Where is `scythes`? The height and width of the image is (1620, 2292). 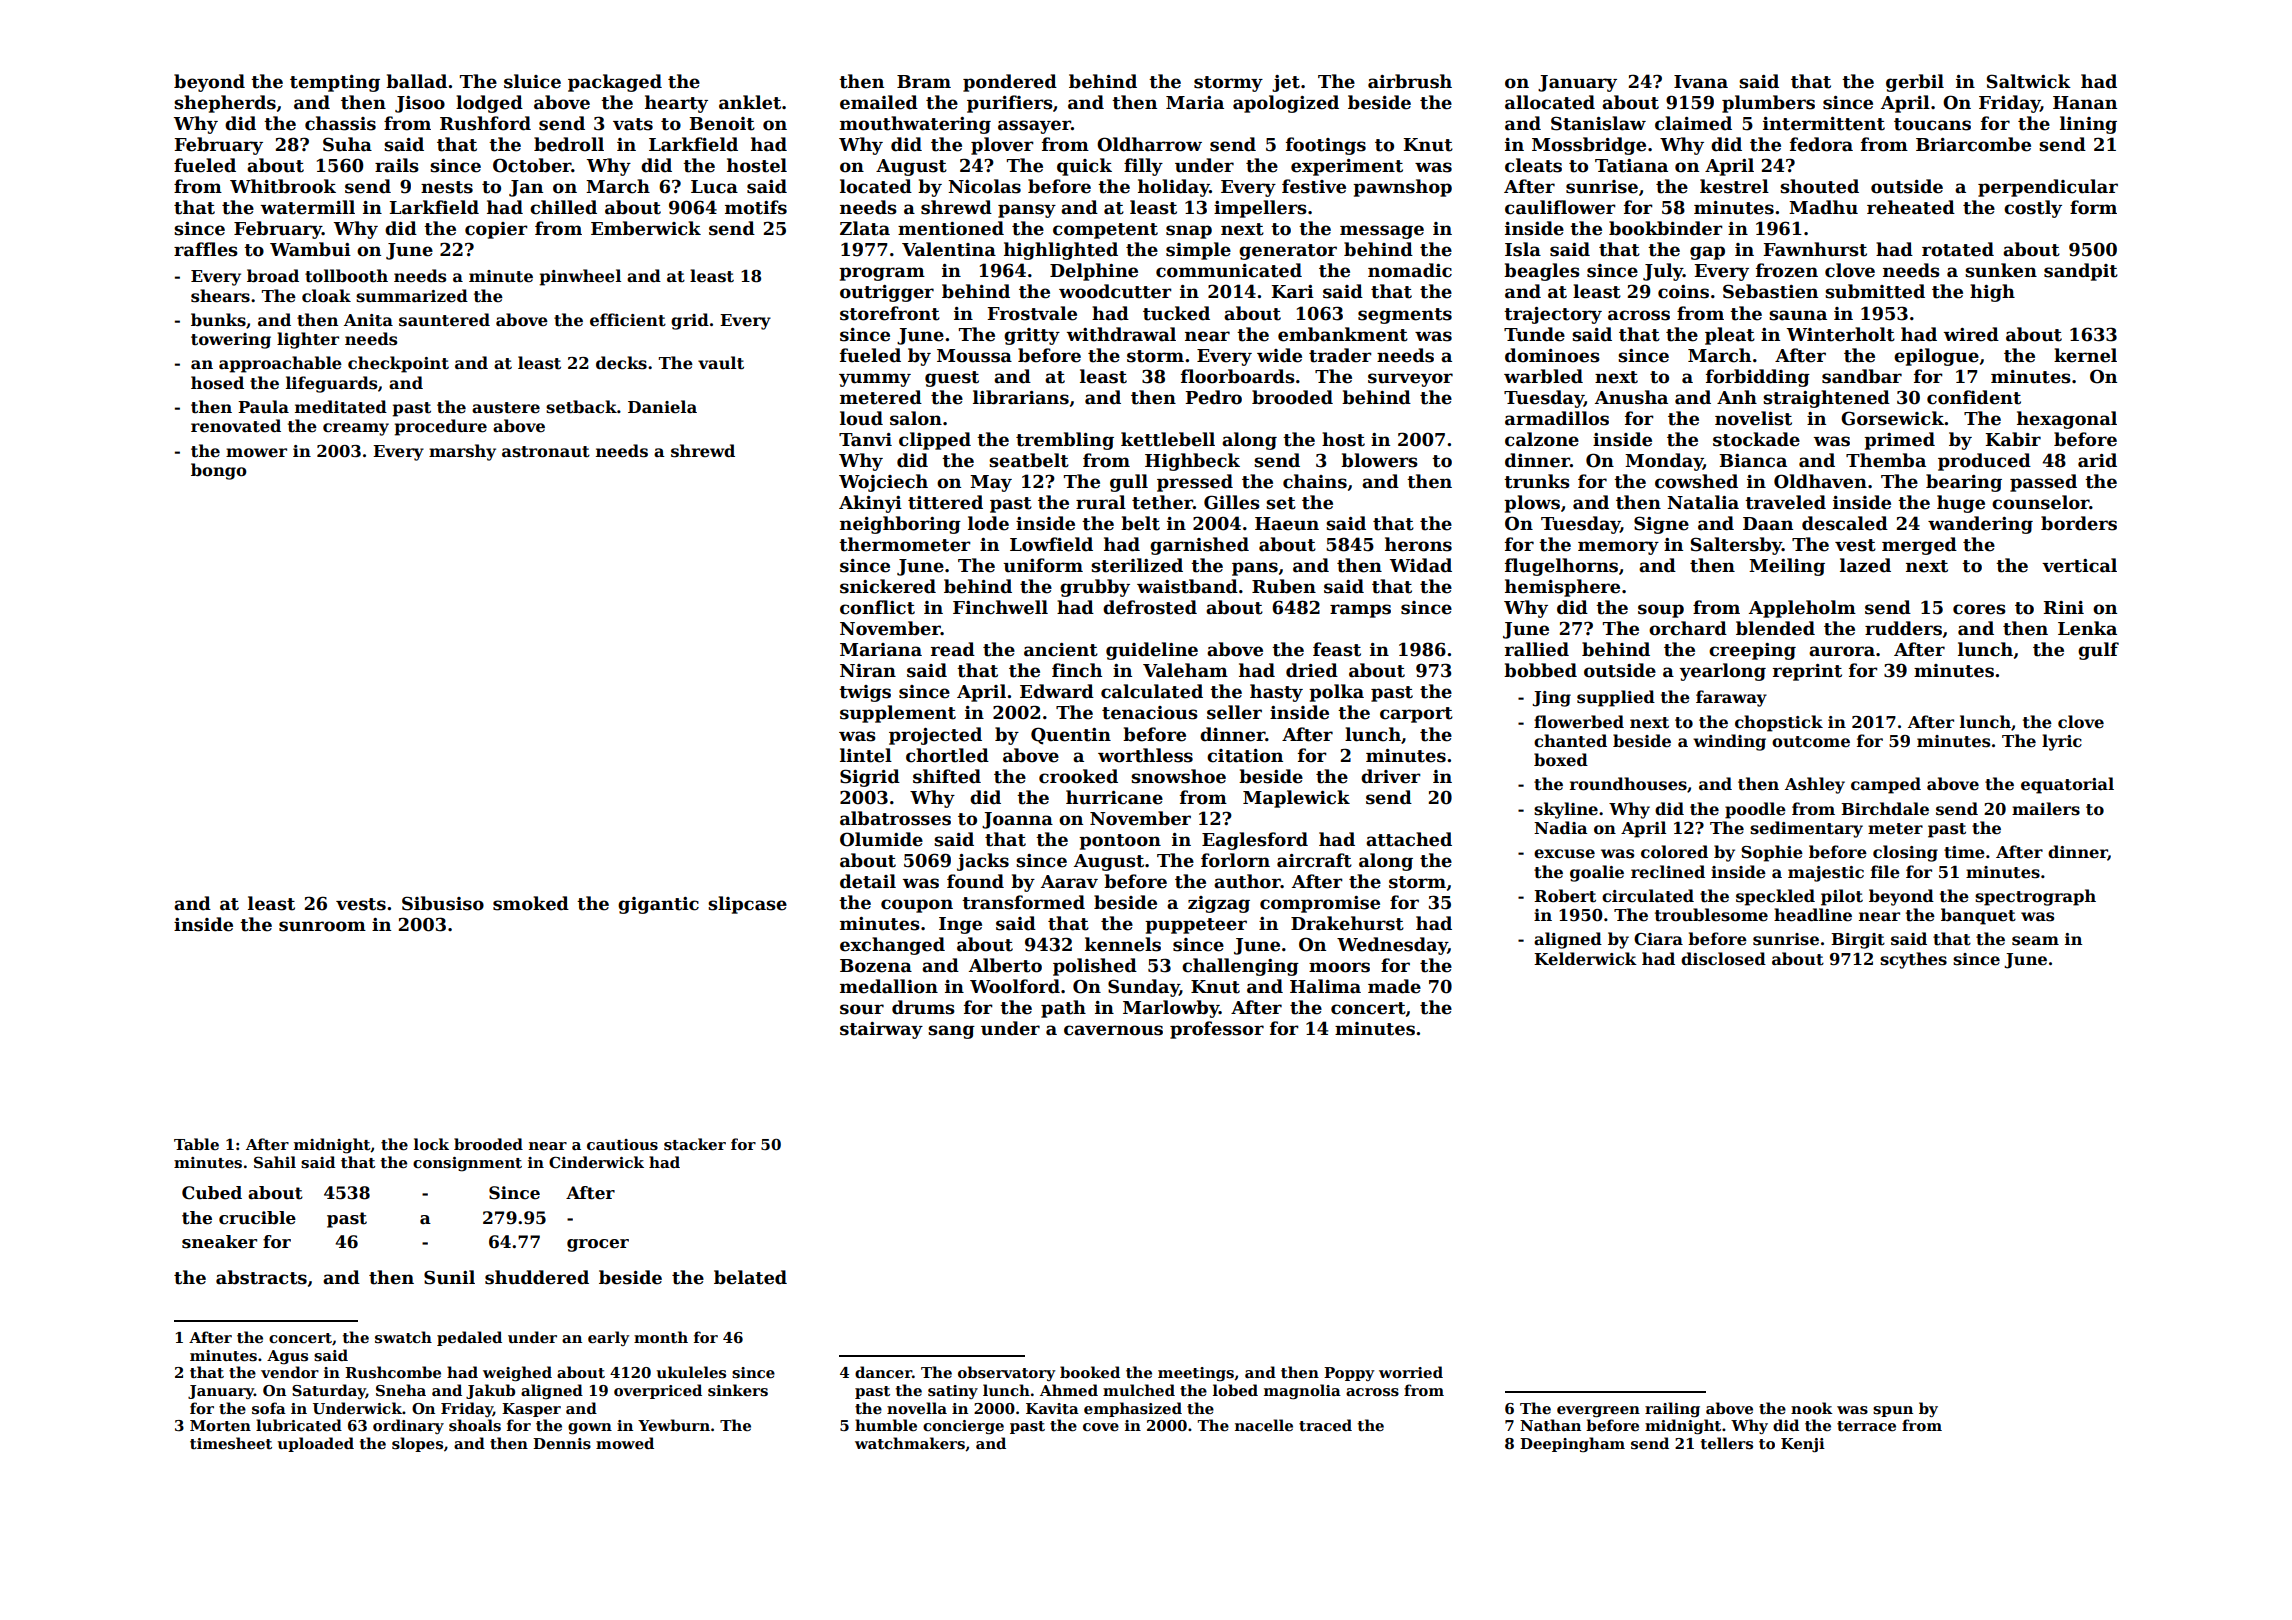
scythes is located at coordinates (1913, 960).
